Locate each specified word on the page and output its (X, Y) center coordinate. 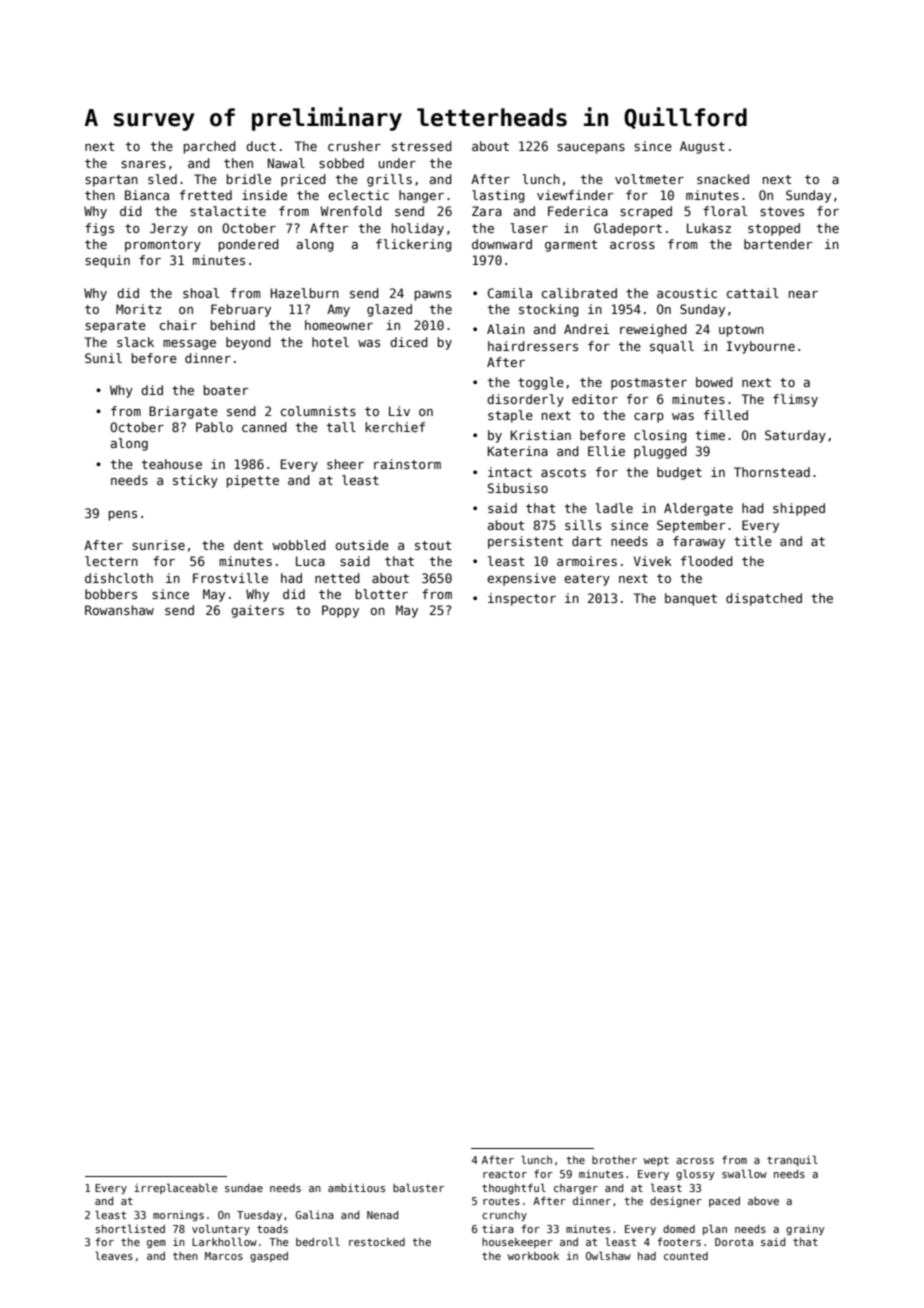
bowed (714, 382)
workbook (533, 1256)
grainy (805, 1230)
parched (210, 147)
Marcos (224, 1256)
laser (529, 228)
